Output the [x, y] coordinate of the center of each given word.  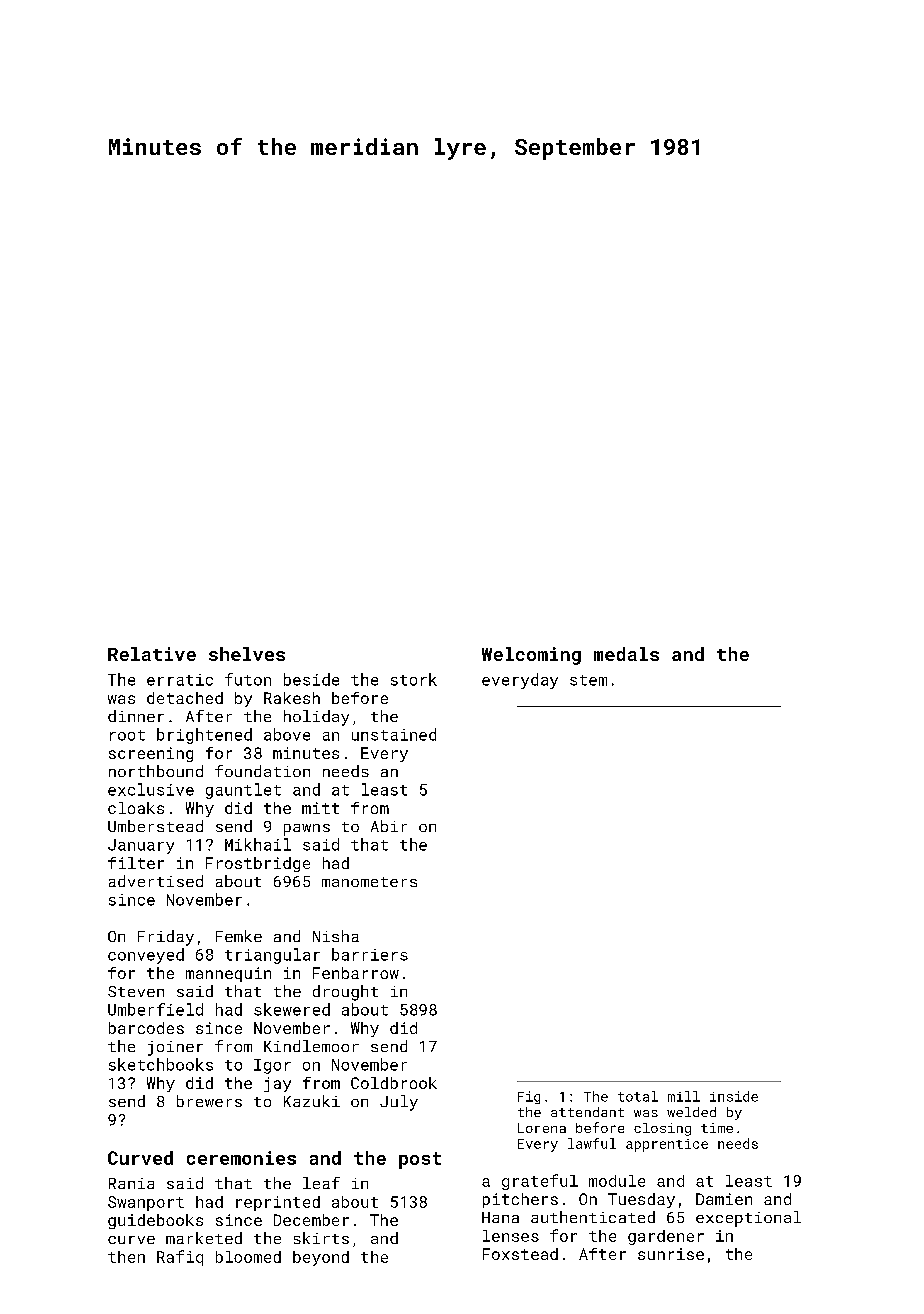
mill [684, 1096]
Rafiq [180, 1258]
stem [588, 680]
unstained [394, 734]
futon [248, 679]
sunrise [671, 1254]
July [399, 1103]
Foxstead [520, 1254]
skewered [292, 1009]
